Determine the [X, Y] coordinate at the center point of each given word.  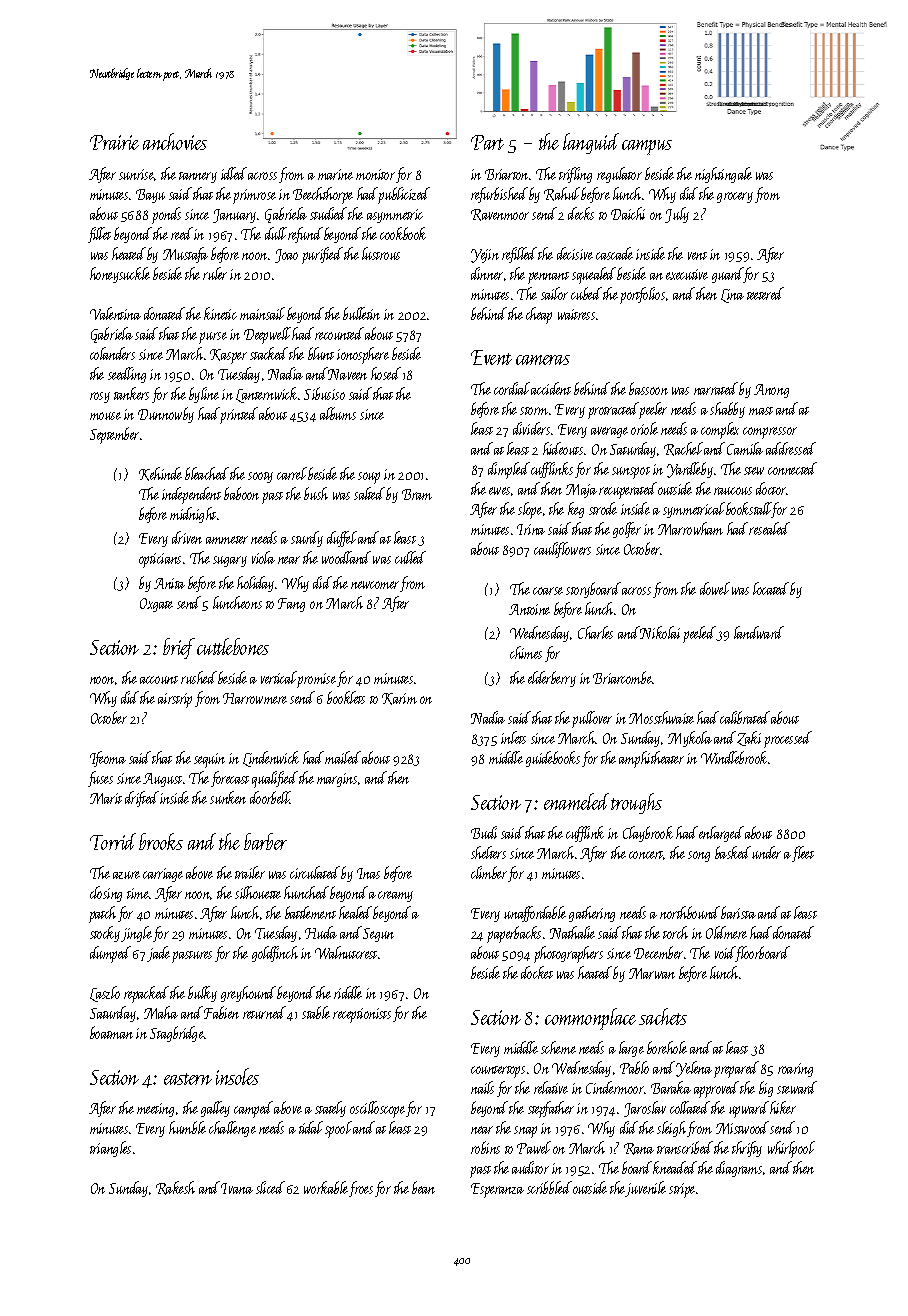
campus [647, 147]
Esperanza [497, 1190]
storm [534, 411]
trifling [575, 175]
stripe [682, 1190]
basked [733, 852]
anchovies [175, 141]
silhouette [258, 892]
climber [489, 872]
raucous [733, 491]
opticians [160, 560]
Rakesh [175, 1188]
